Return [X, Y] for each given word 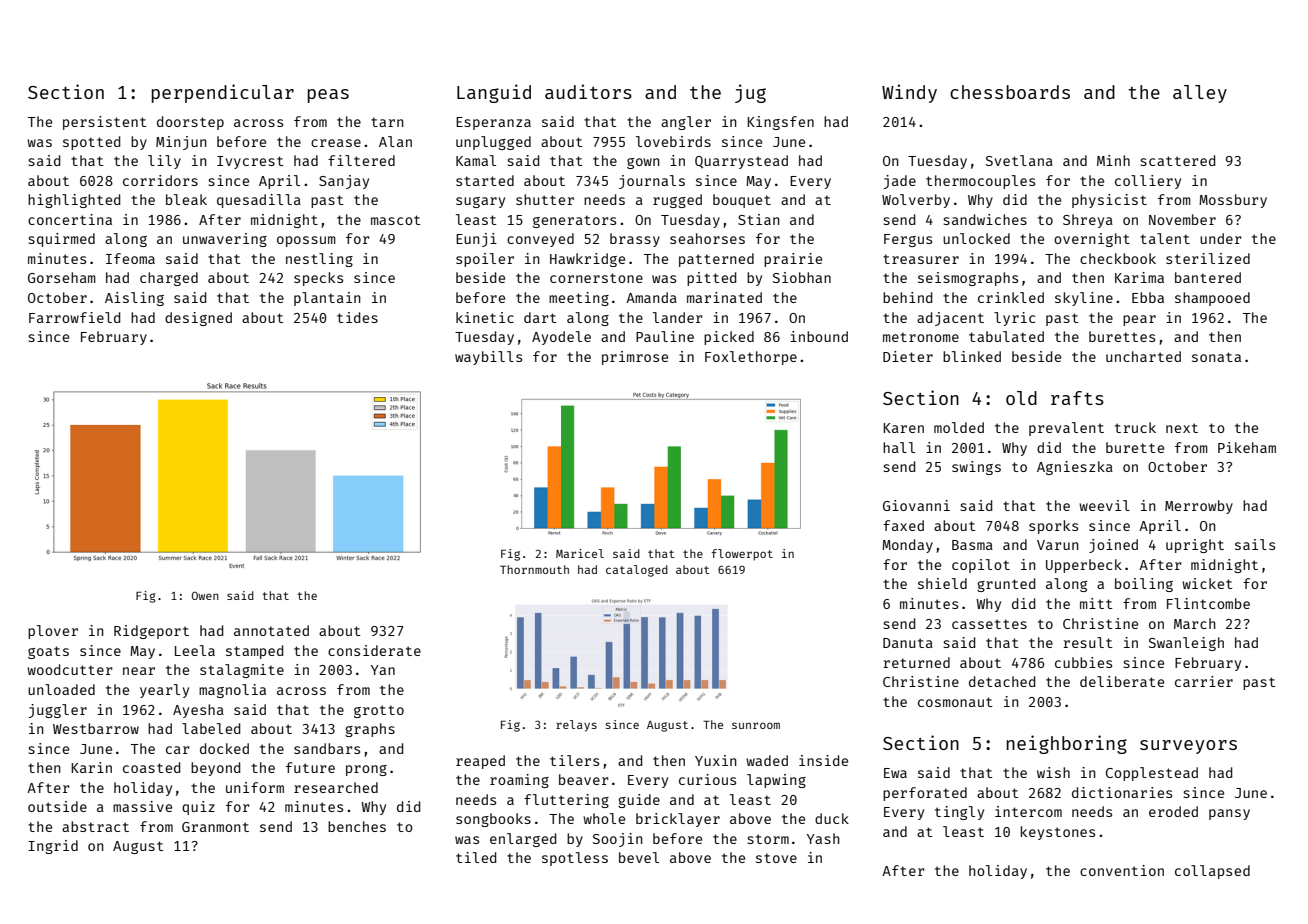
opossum [306, 241]
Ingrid [53, 847]
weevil [1104, 505]
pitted [711, 279]
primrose [635, 358]
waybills [488, 358]
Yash [823, 838]
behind [907, 297]
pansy [1229, 814]
